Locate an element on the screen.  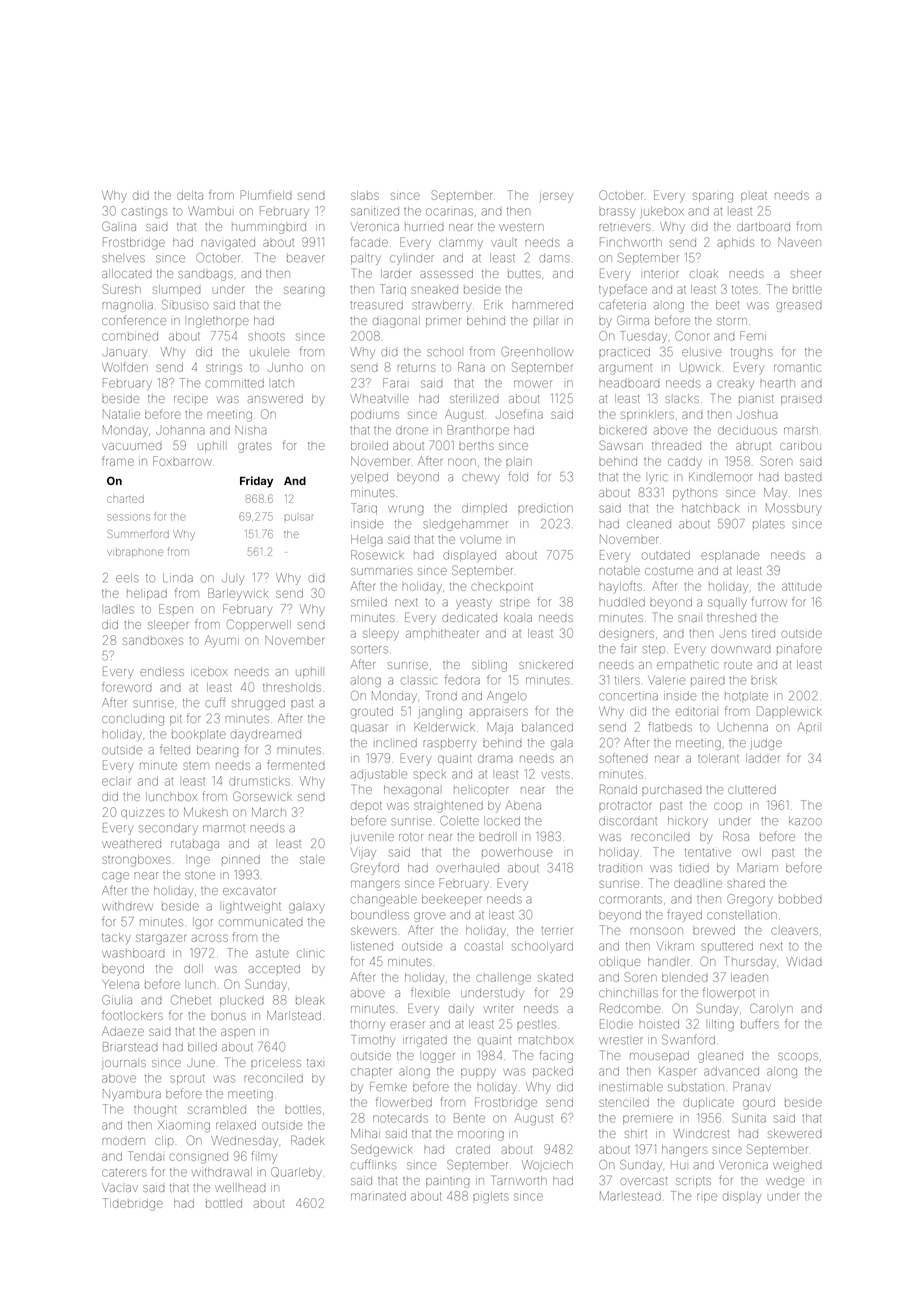
pinafore is located at coordinates (799, 648).
